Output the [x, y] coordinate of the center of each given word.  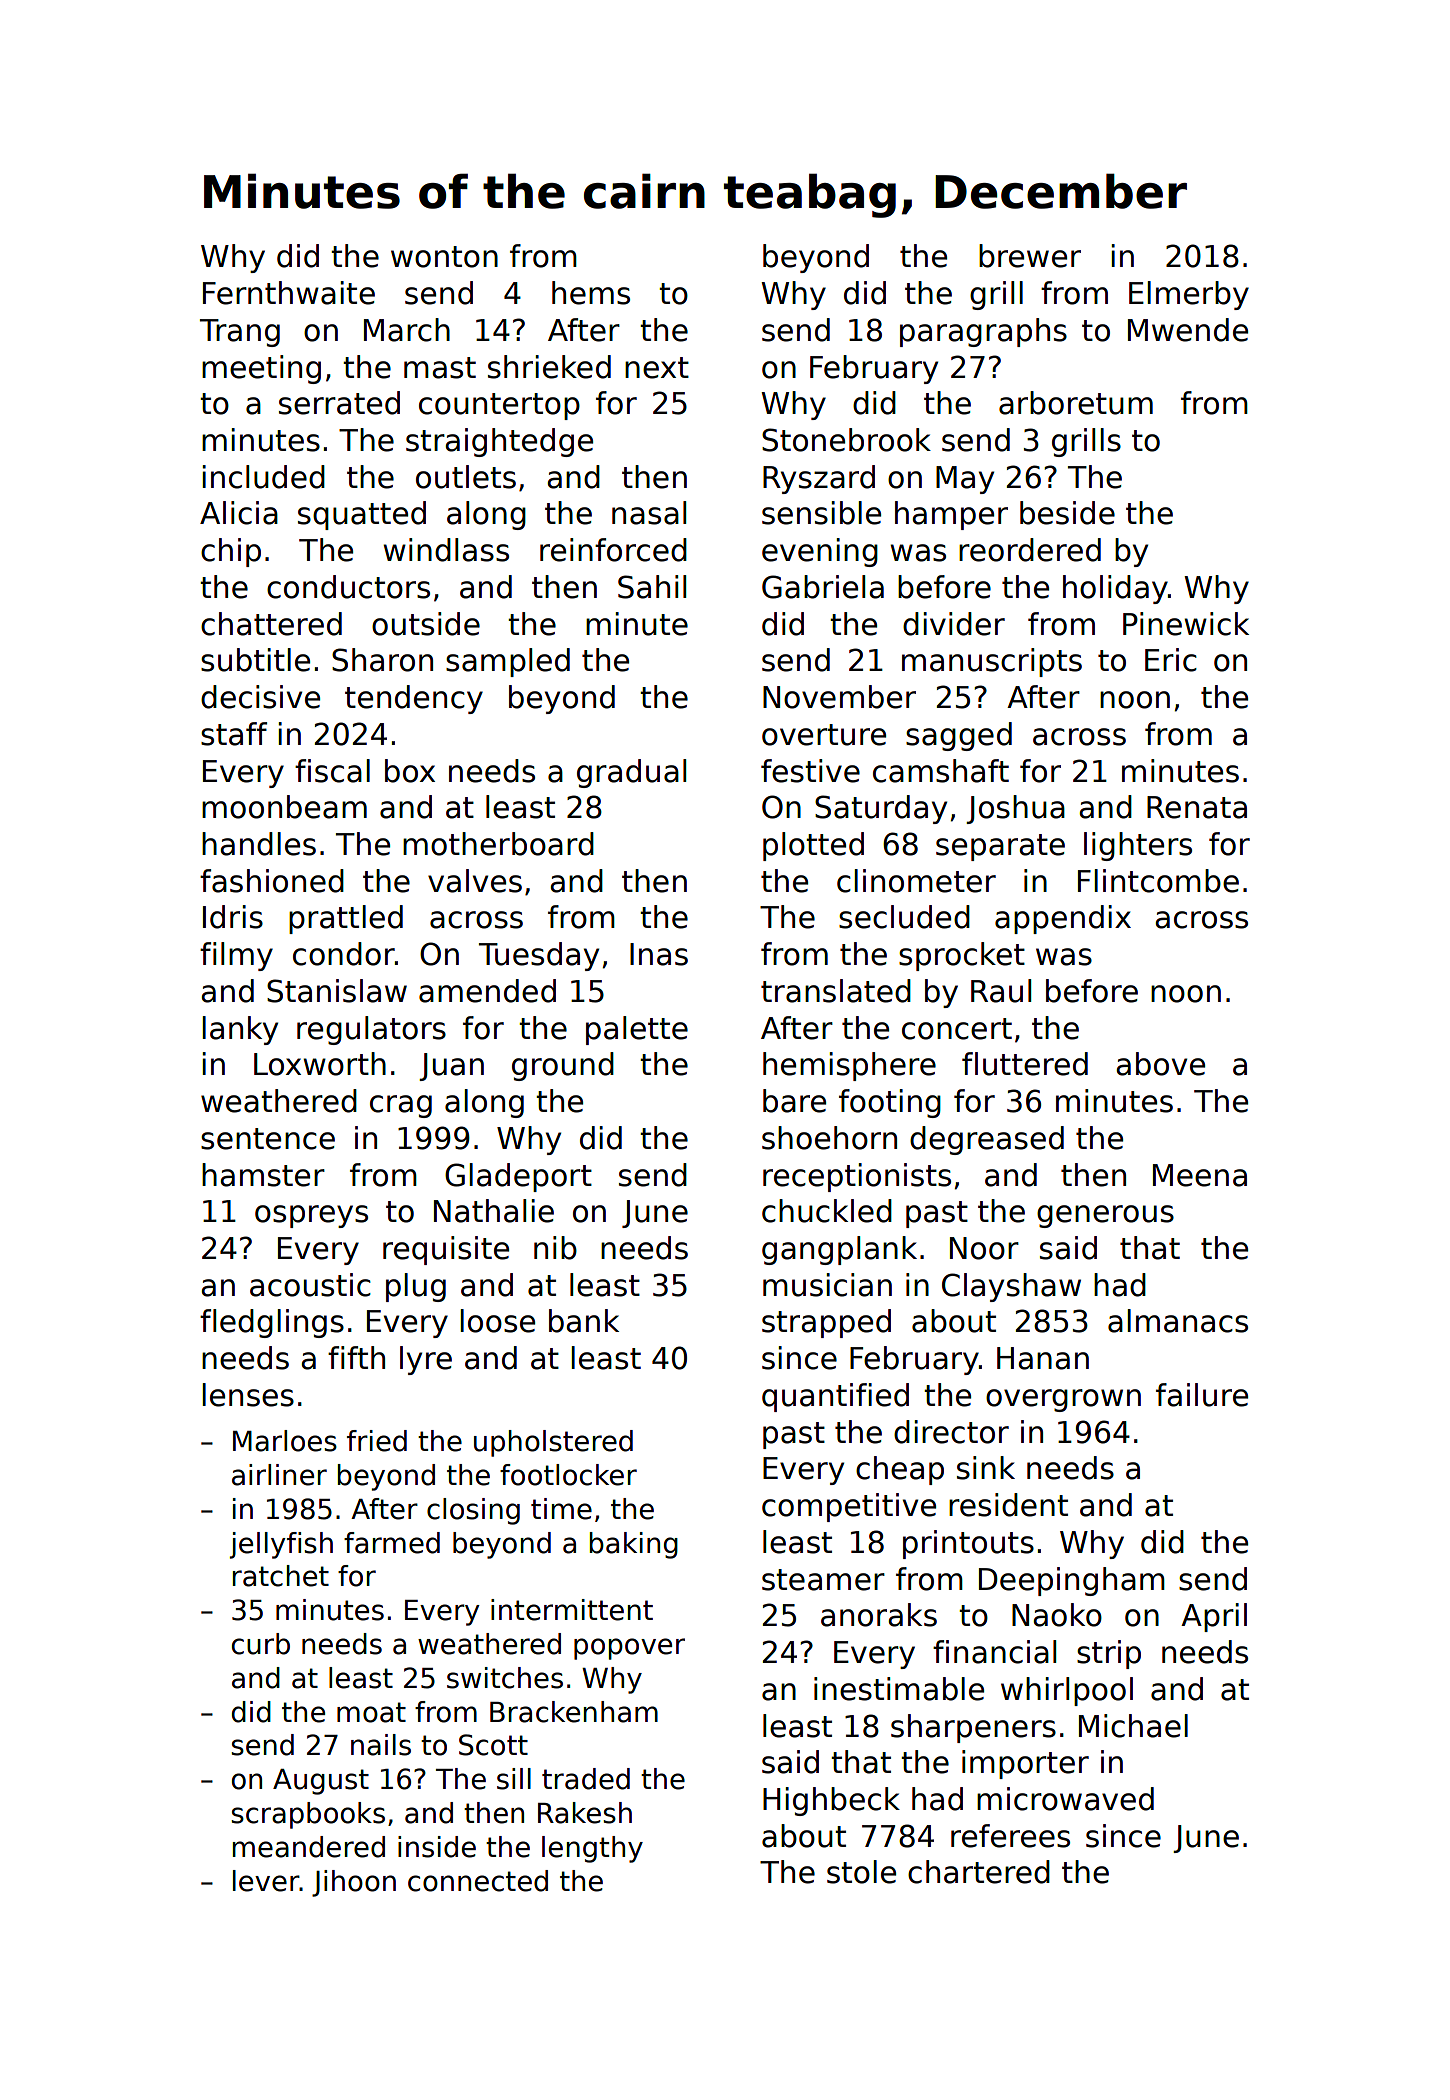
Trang [240, 333]
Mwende [1188, 330]
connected [478, 1881]
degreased [987, 1140]
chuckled [827, 1211]
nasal [649, 513]
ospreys [311, 1216]
